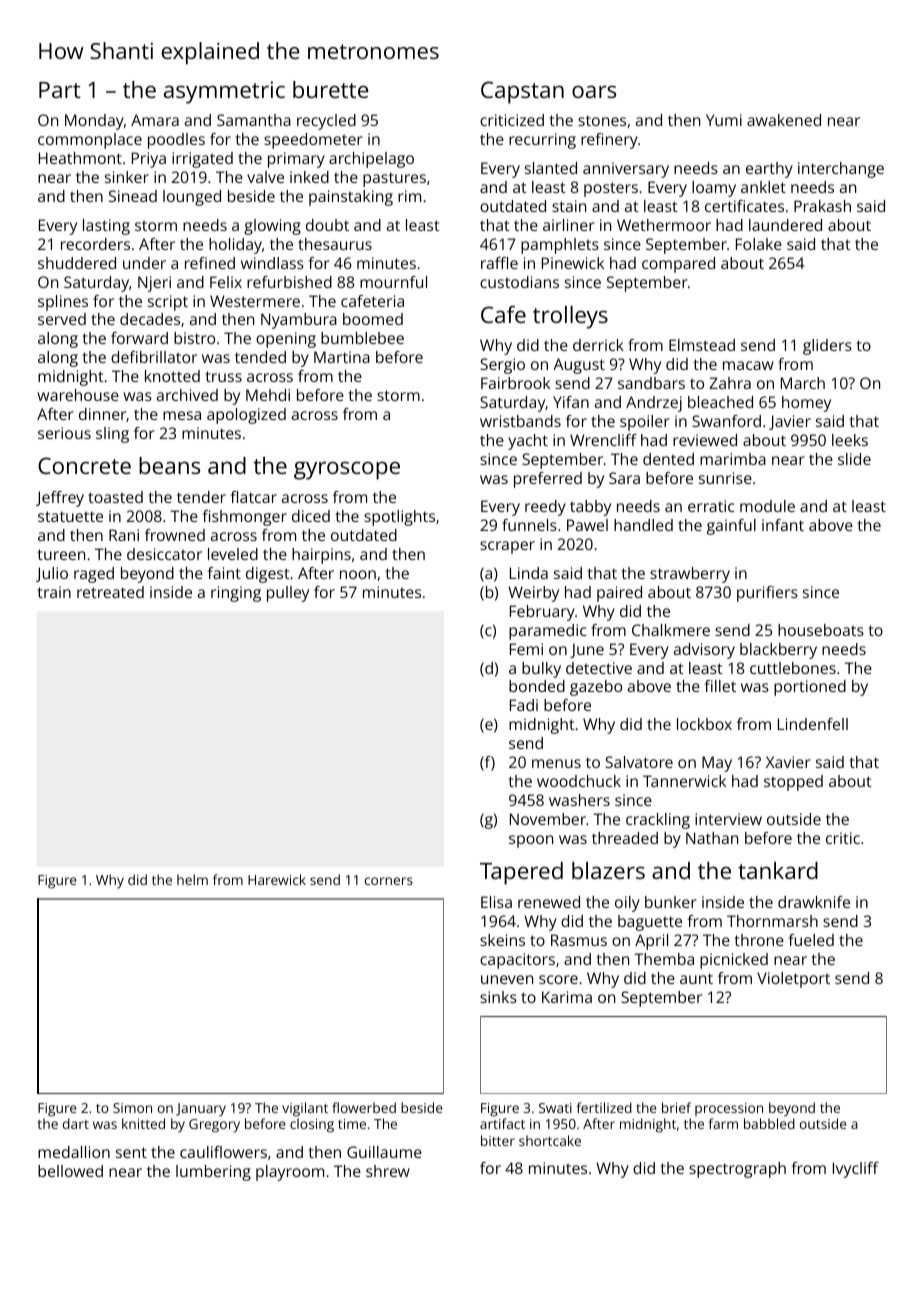 The height and width of the document is (1308, 924). Describe the element at coordinates (724, 120) in the document. I see `Yumi` at that location.
